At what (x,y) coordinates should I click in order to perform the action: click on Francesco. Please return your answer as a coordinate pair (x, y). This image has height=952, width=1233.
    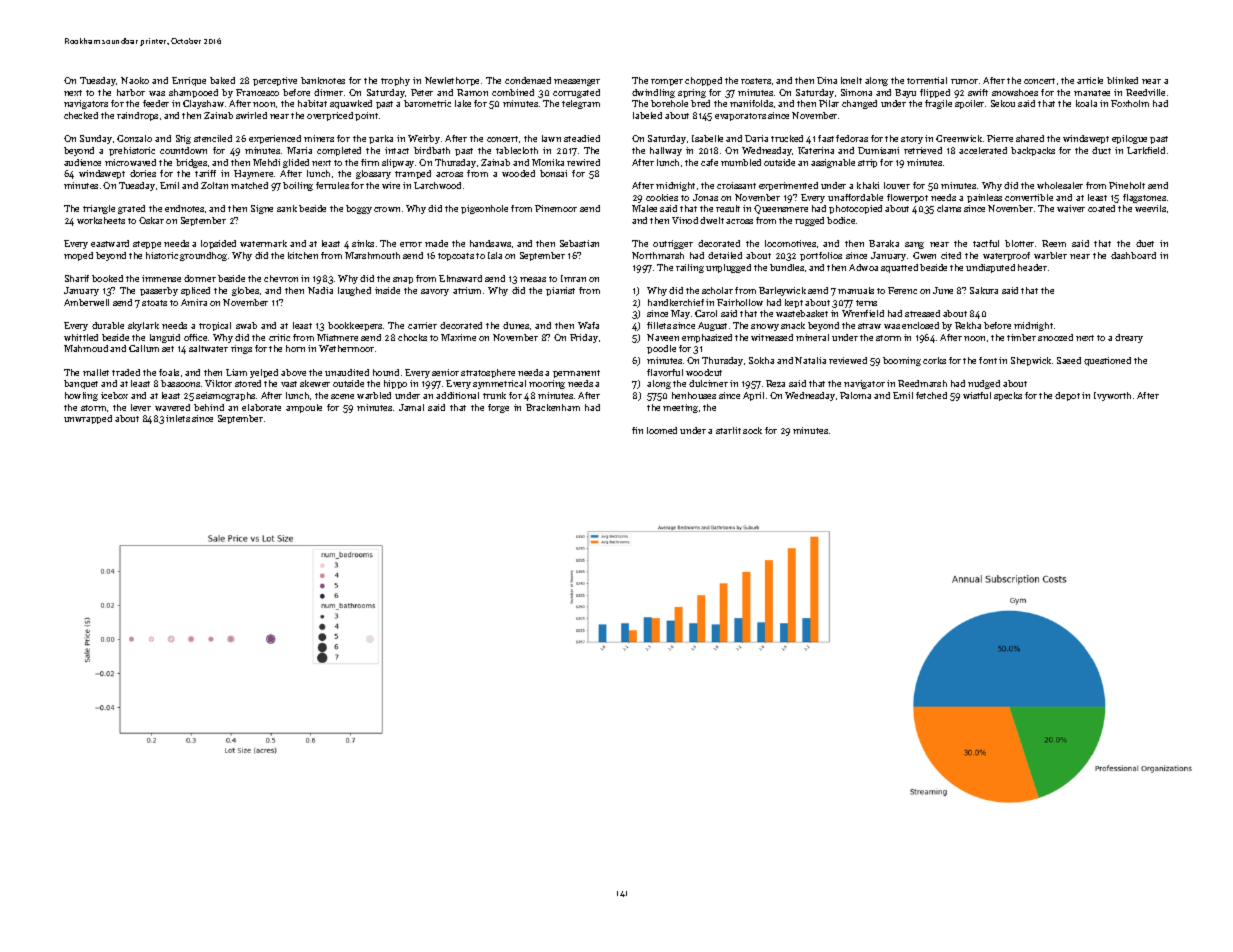
    Looking at the image, I should click on (257, 92).
